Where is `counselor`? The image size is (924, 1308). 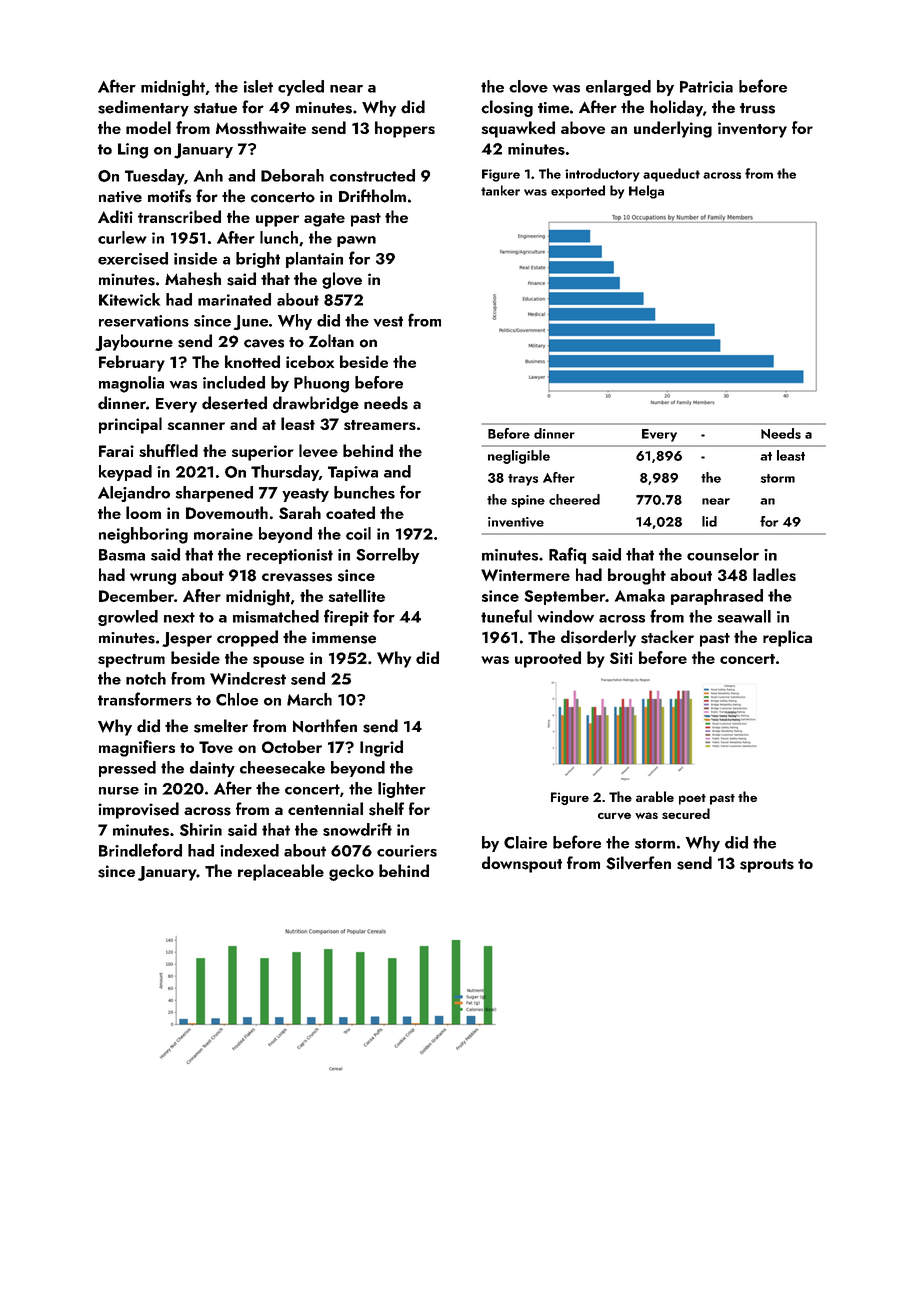 counselor is located at coordinates (723, 554).
